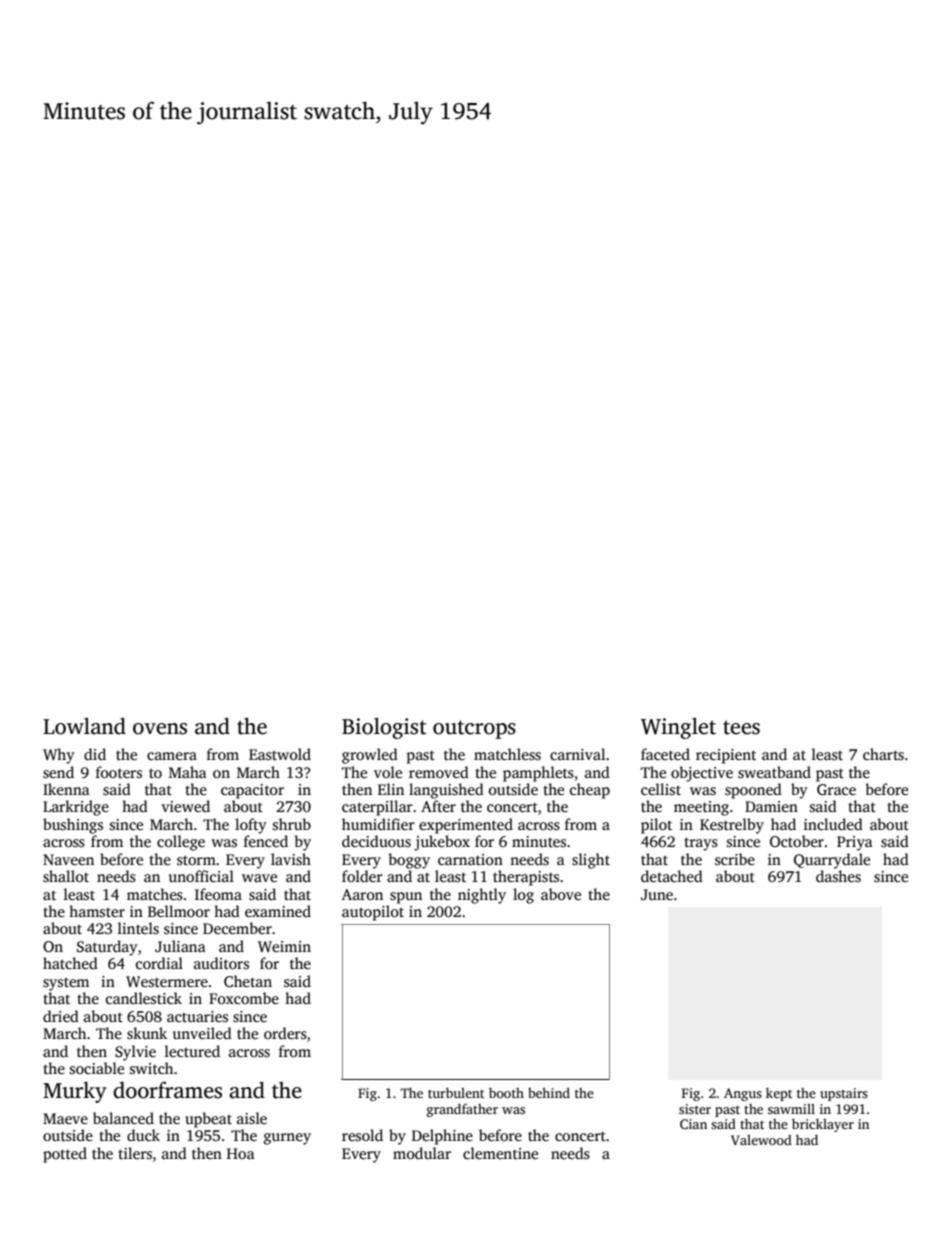 This page has width=952, height=1233. I want to click on Chetan, so click(248, 981).
